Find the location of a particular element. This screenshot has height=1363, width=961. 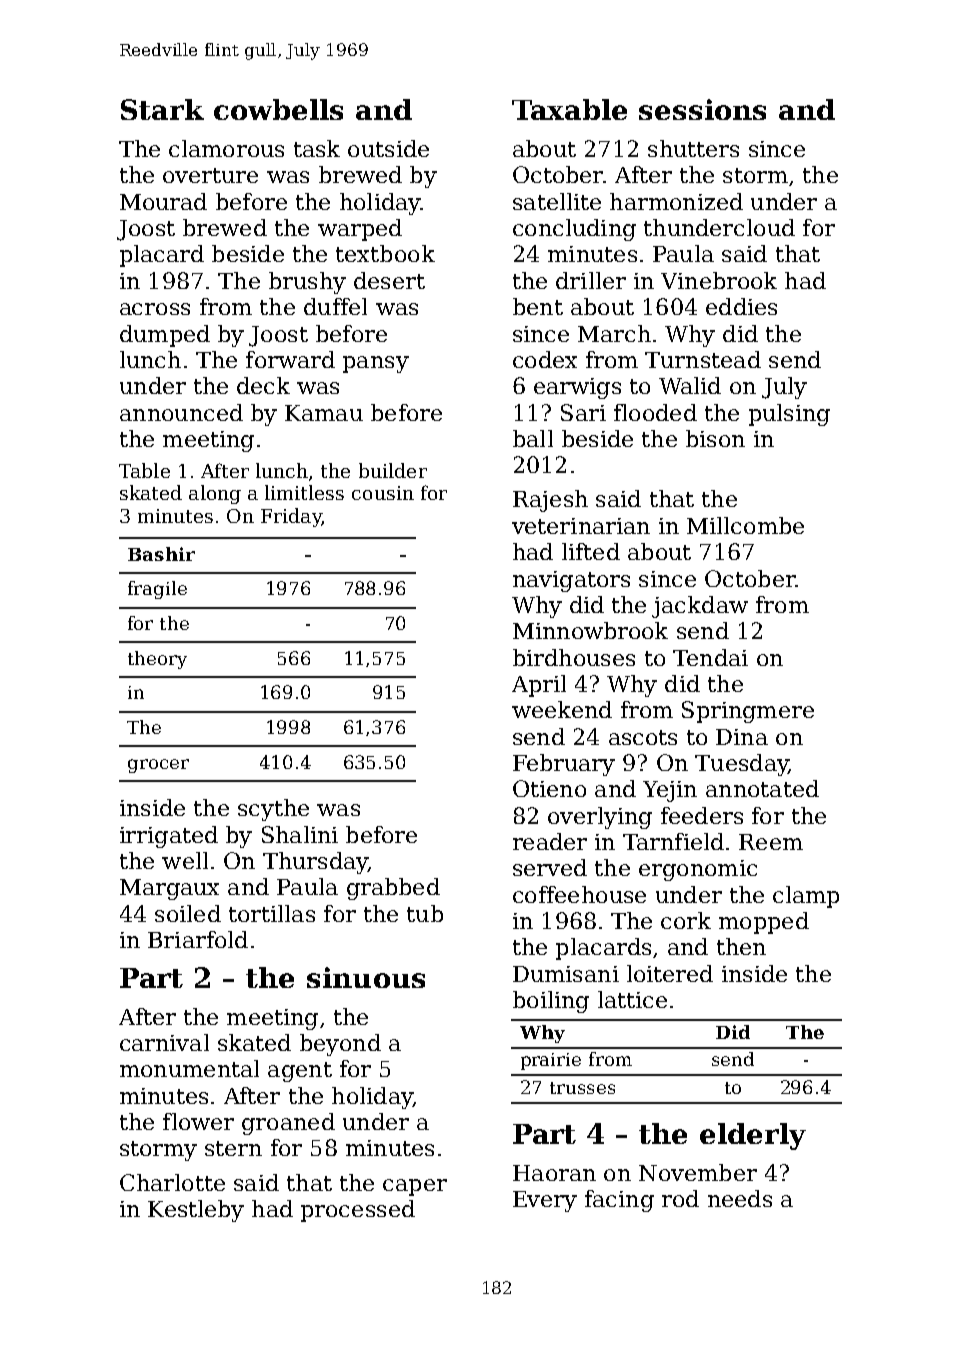

cowbells is located at coordinates (278, 109).
